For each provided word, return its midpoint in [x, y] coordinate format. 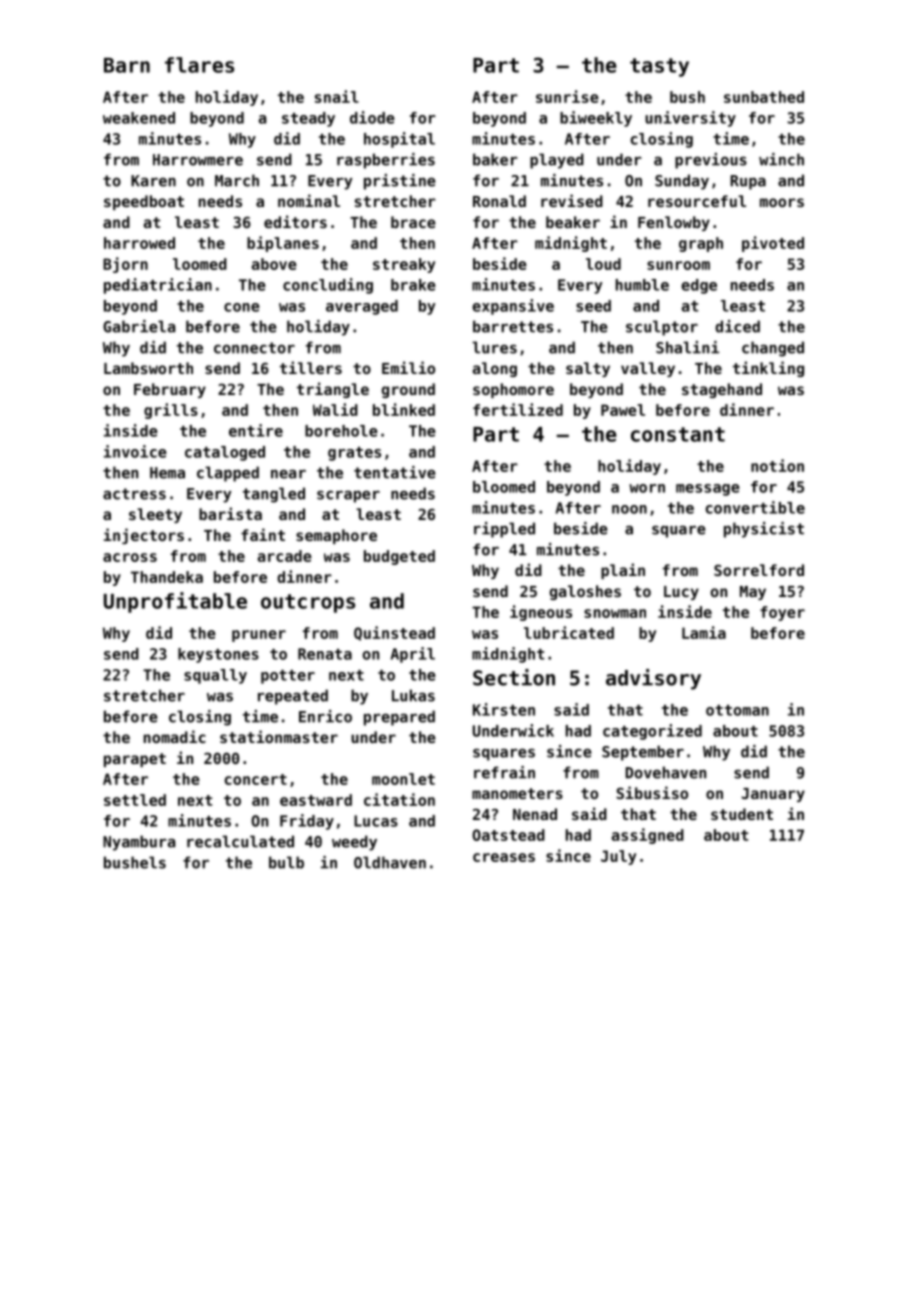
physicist [764, 530]
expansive [513, 307]
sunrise [567, 96]
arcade [285, 556]
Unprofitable [175, 602]
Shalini [687, 347]
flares [199, 65]
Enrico [325, 716]
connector [254, 348]
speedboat [144, 202]
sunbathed [764, 97]
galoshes [585, 592]
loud [603, 264]
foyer [782, 613]
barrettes [513, 326]
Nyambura [139, 843]
